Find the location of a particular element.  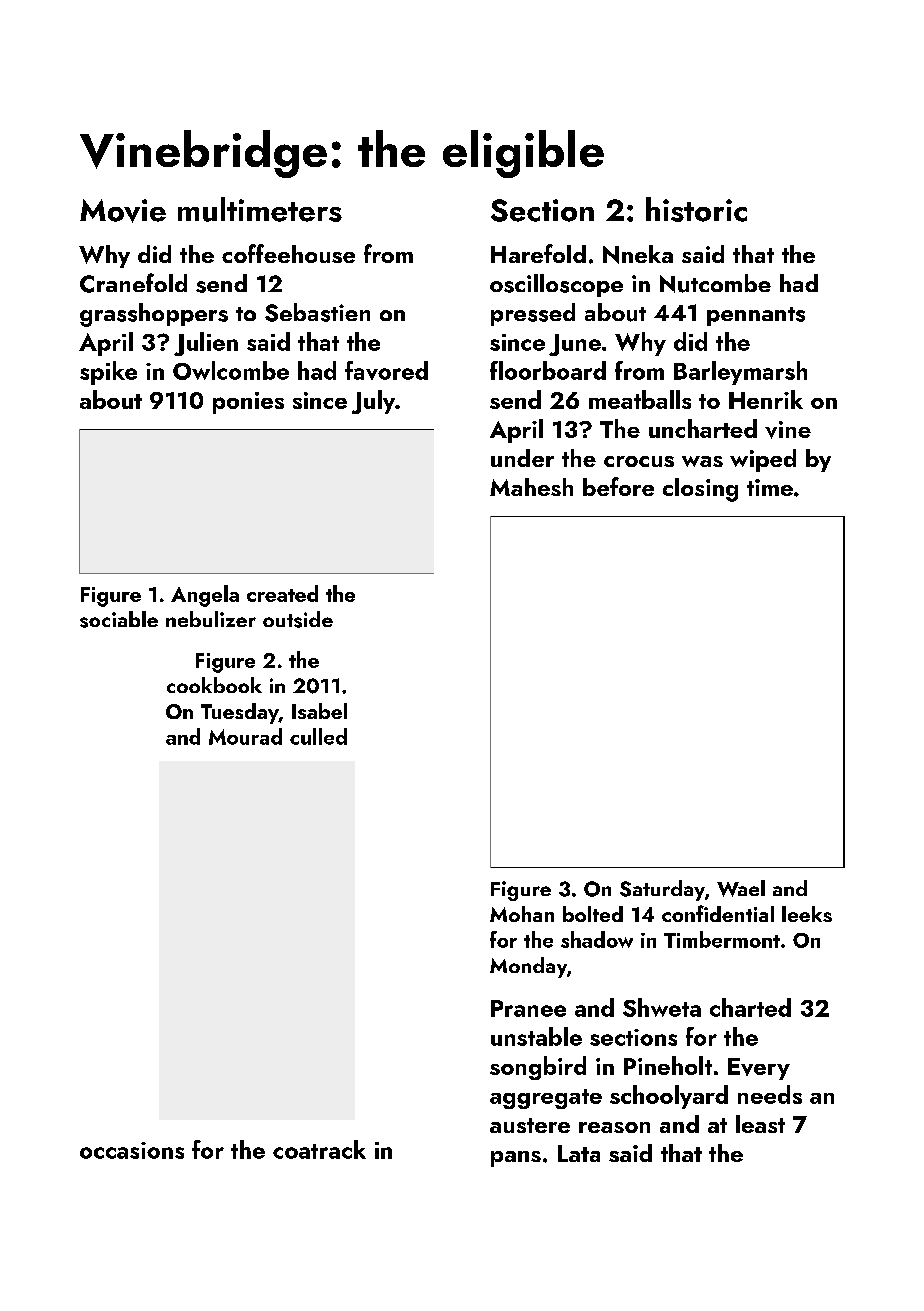

culled is located at coordinates (318, 736).
